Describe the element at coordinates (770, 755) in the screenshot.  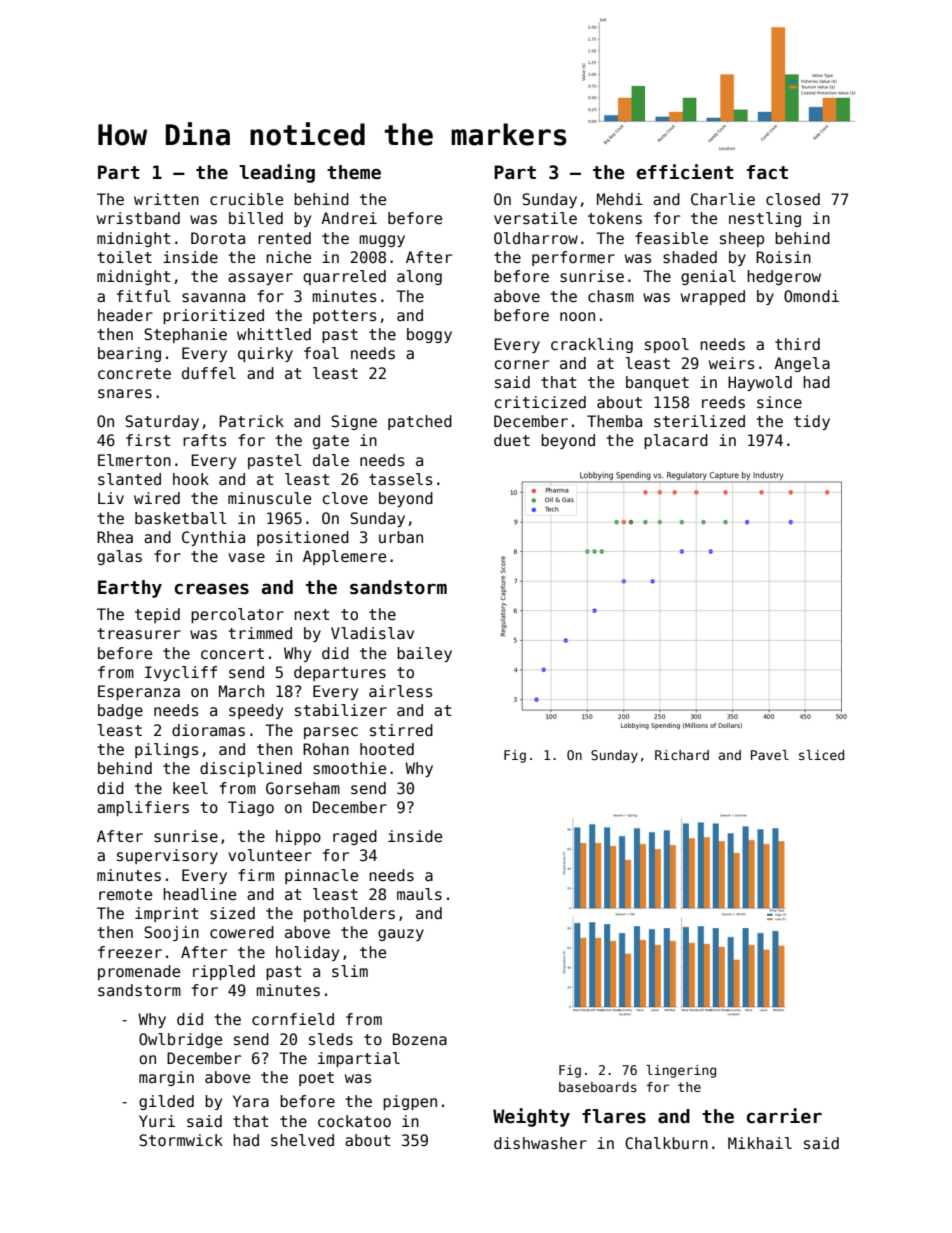
I see `Pavel` at that location.
